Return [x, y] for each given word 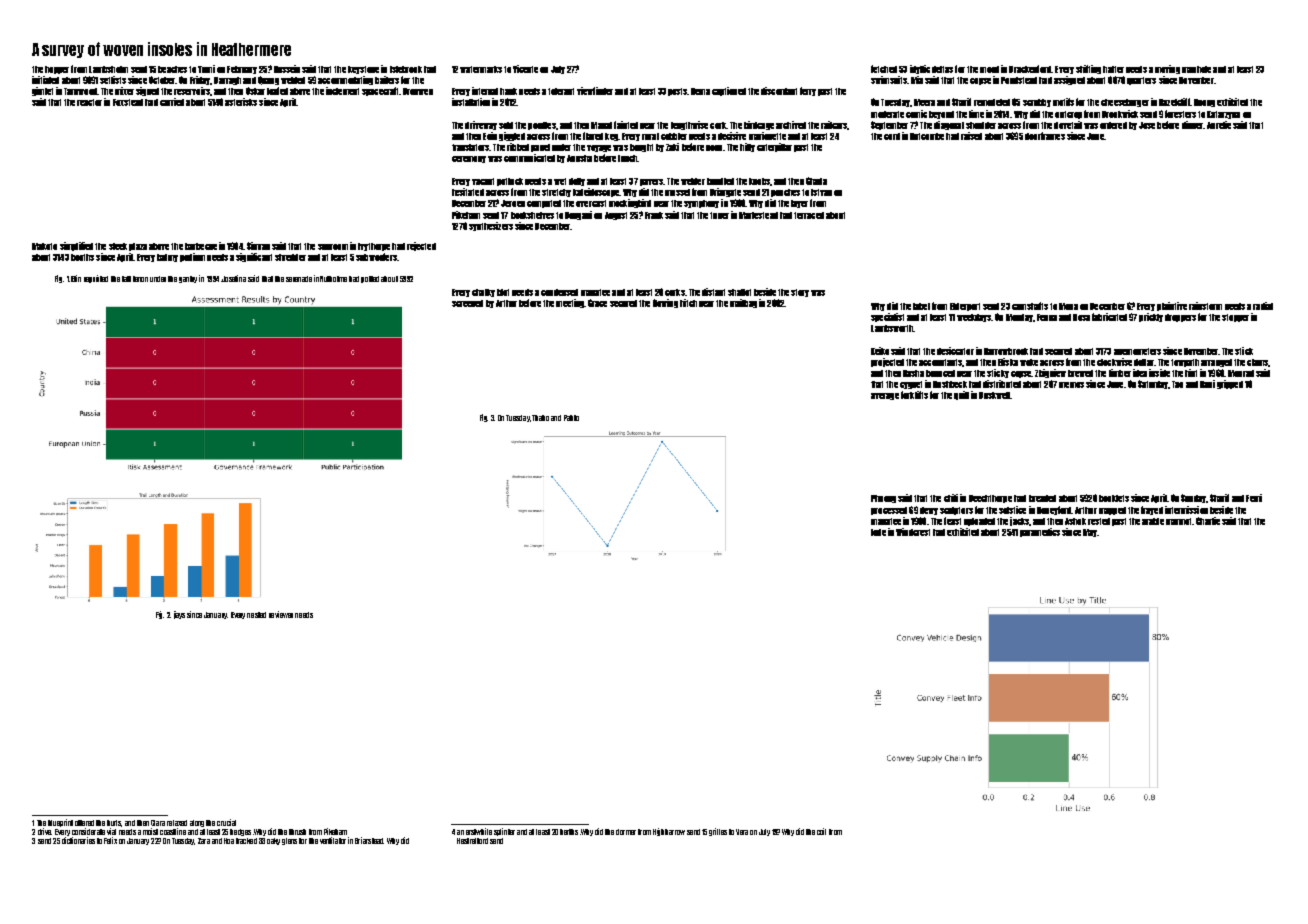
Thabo [541, 418]
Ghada [816, 181]
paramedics [1040, 532]
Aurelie [1219, 125]
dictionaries [78, 840]
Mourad [1241, 373]
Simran [258, 246]
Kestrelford [472, 841]
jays [179, 615]
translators [471, 147]
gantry [188, 279]
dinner [1192, 125]
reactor [89, 102]
